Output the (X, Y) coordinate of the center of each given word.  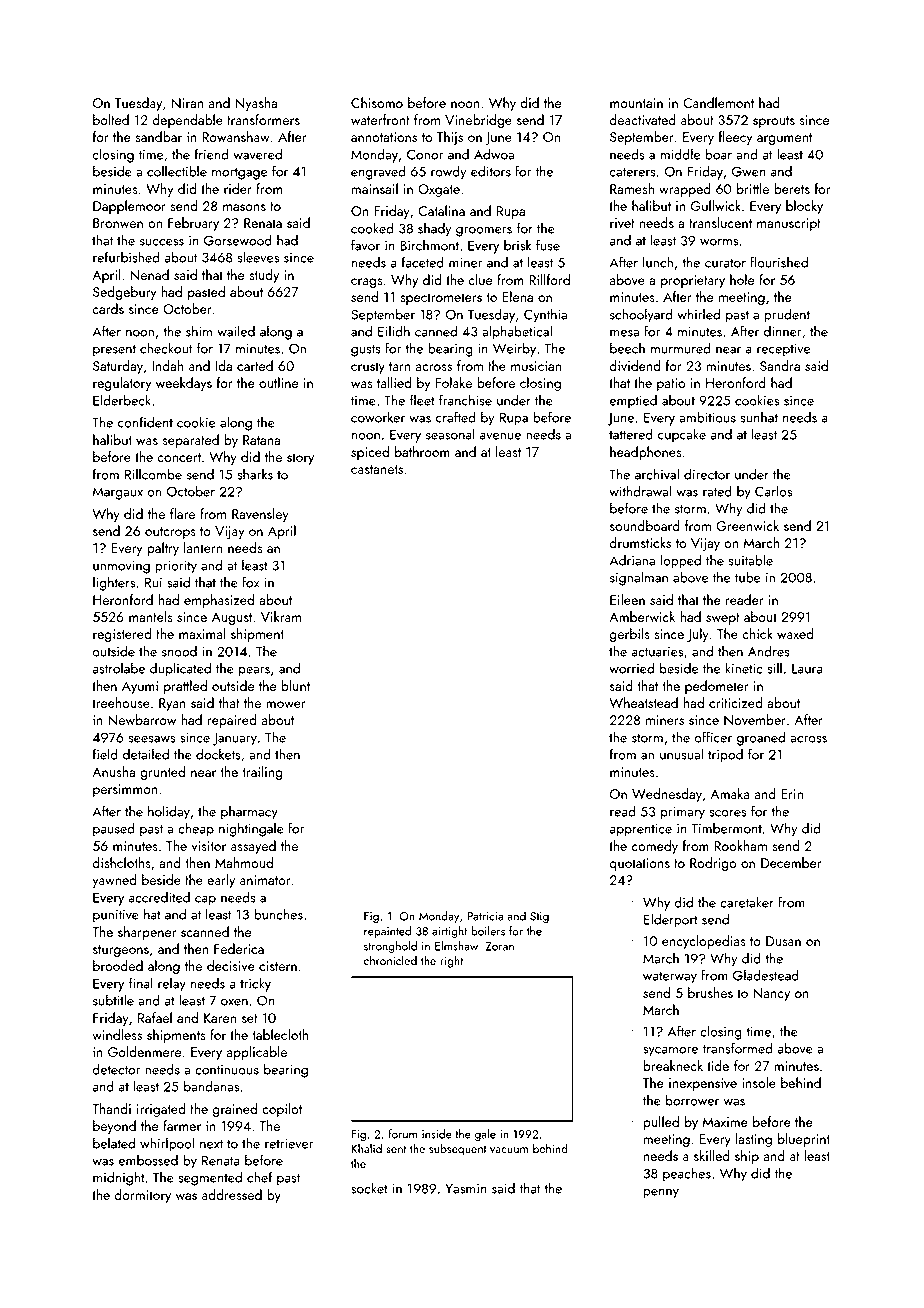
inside (437, 1134)
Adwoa (494, 154)
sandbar (158, 136)
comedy (655, 847)
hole (742, 279)
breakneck (673, 1065)
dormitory (142, 1196)
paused (113, 829)
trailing (262, 773)
